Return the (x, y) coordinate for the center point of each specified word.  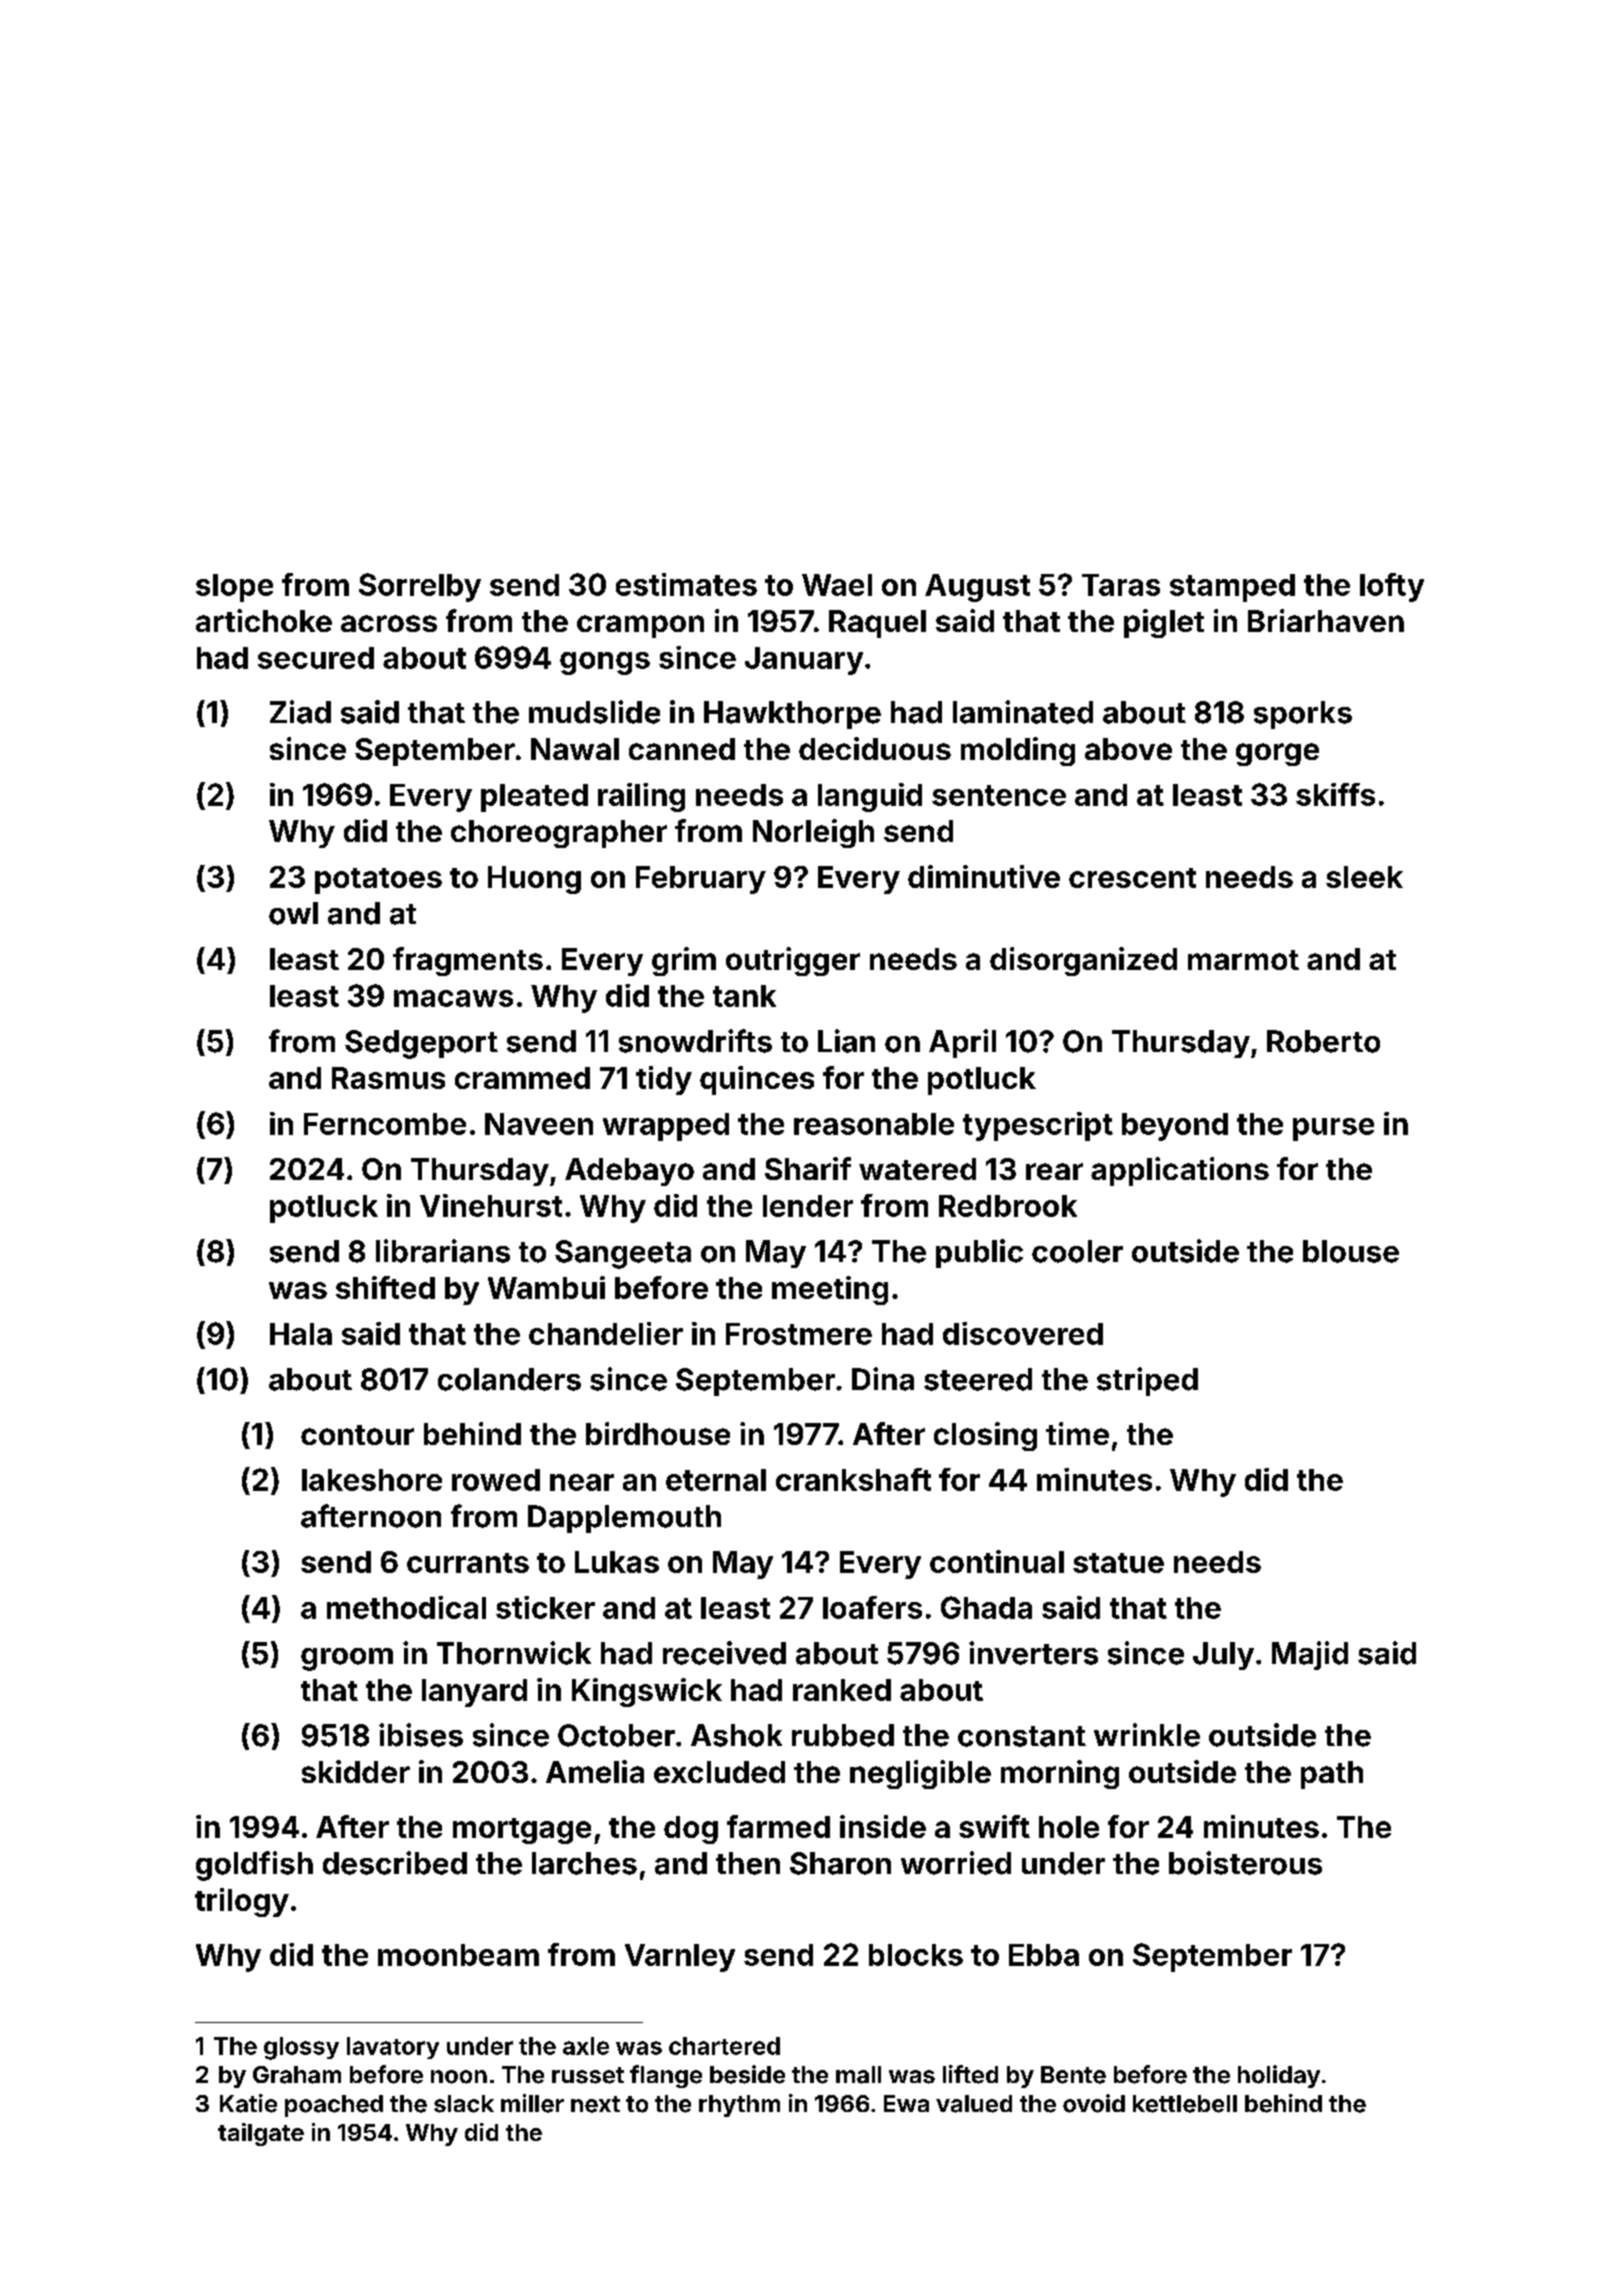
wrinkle (1147, 1735)
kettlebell (1185, 2104)
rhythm (739, 2106)
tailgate (261, 2134)
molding (1018, 751)
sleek (1364, 877)
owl (293, 913)
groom (347, 1659)
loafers (872, 1607)
